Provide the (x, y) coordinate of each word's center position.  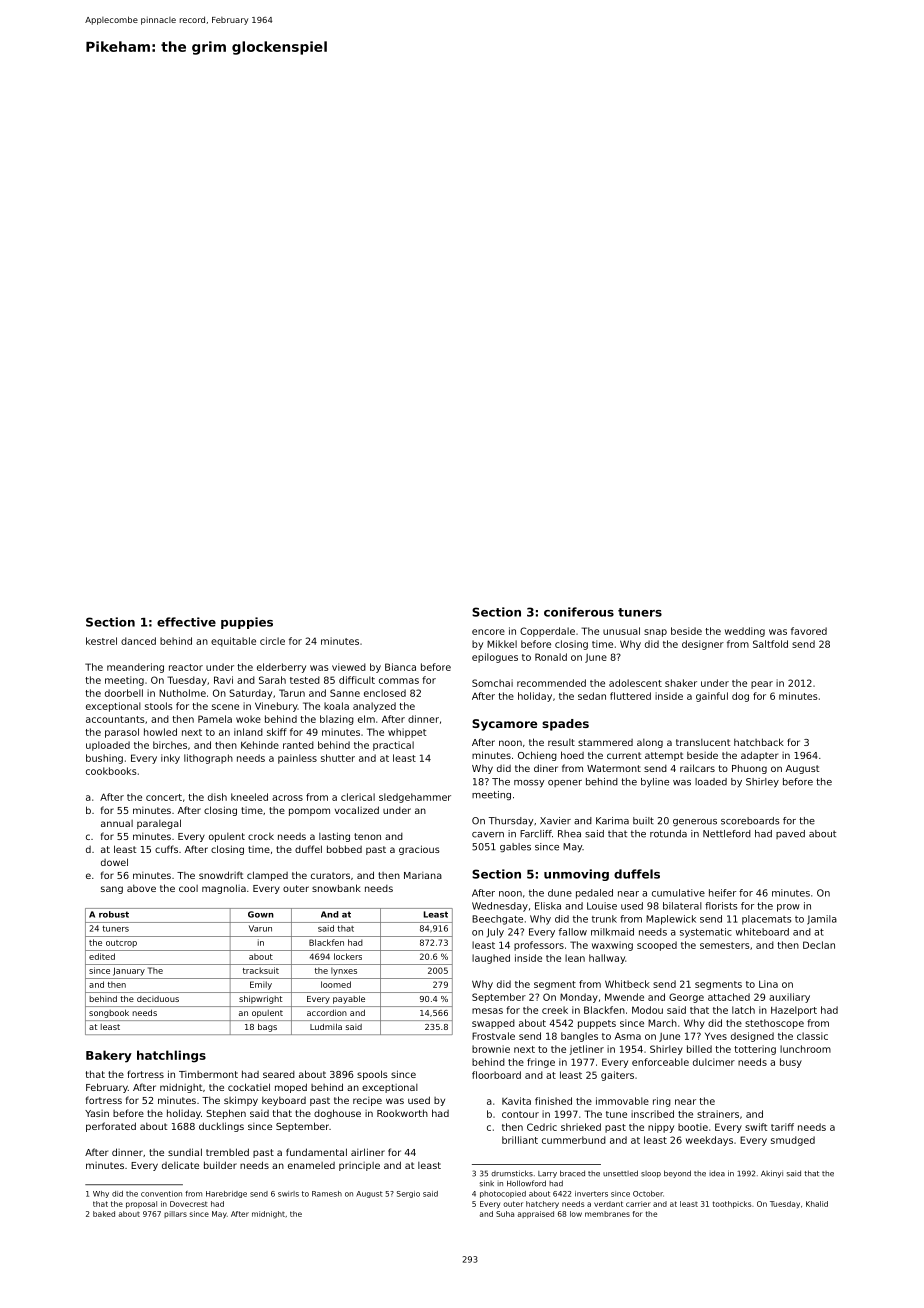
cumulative (678, 893)
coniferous (579, 612)
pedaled (594, 894)
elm (366, 719)
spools (372, 1075)
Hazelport (794, 1011)
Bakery (109, 1056)
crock (261, 836)
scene (225, 707)
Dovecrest (189, 1204)
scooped (657, 946)
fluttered (630, 696)
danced (138, 641)
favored (809, 631)
